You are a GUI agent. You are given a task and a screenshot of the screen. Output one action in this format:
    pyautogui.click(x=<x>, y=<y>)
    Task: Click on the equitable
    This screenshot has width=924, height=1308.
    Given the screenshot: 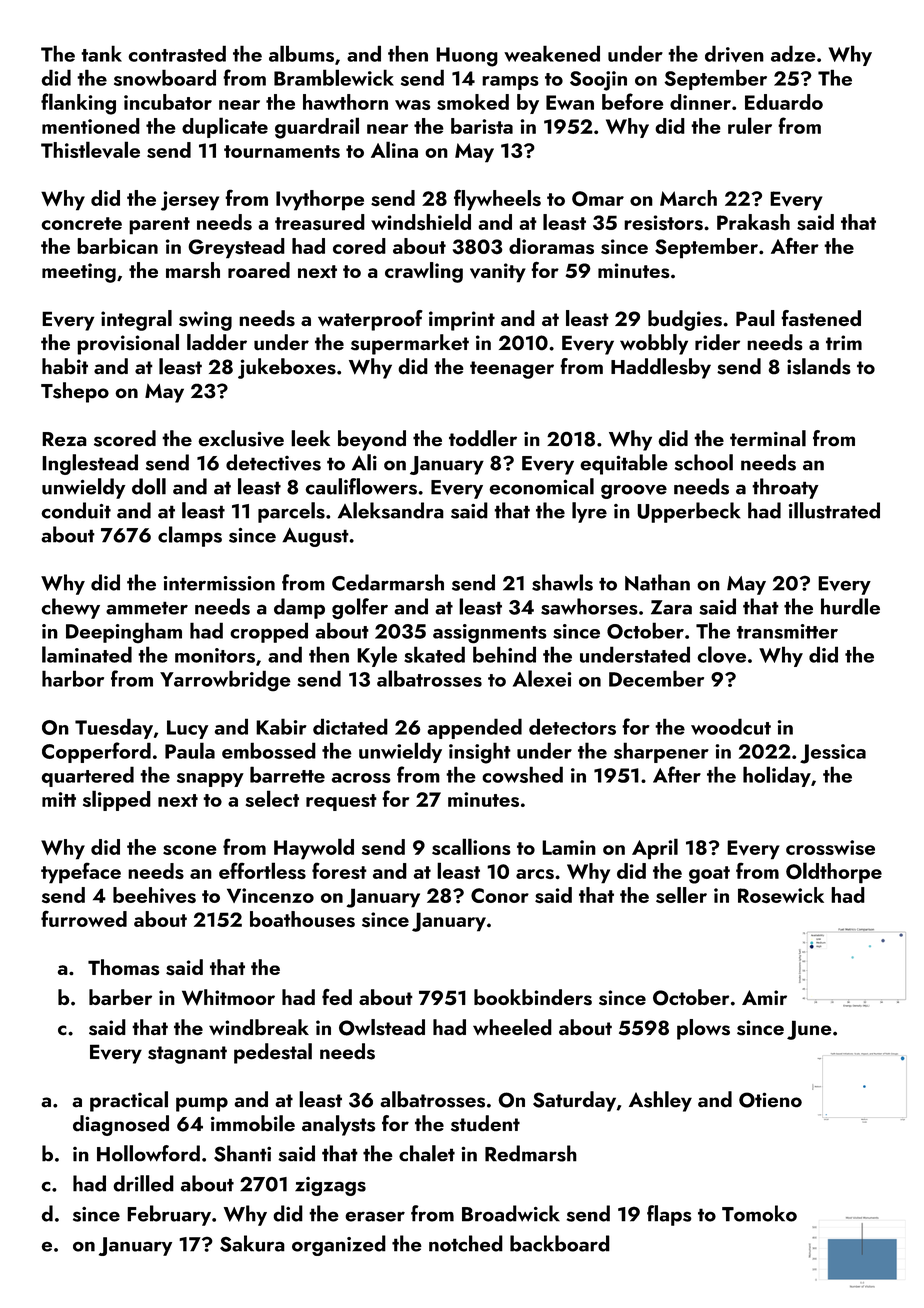 What is the action you would take?
    pyautogui.click(x=624, y=464)
